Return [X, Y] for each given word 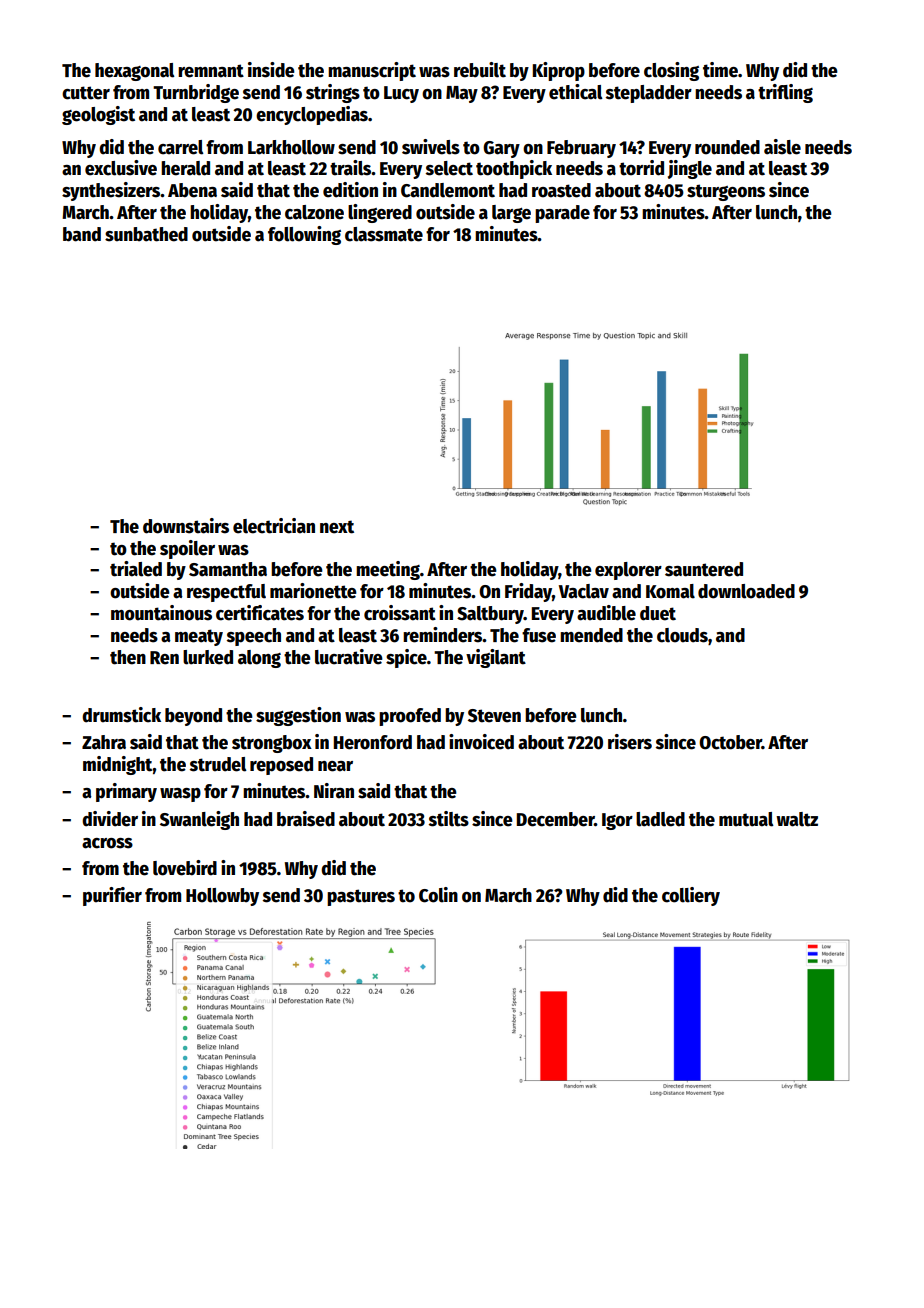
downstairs [186, 526]
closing [671, 71]
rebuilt [480, 70]
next [337, 527]
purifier [112, 896]
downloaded [746, 591]
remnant [211, 71]
